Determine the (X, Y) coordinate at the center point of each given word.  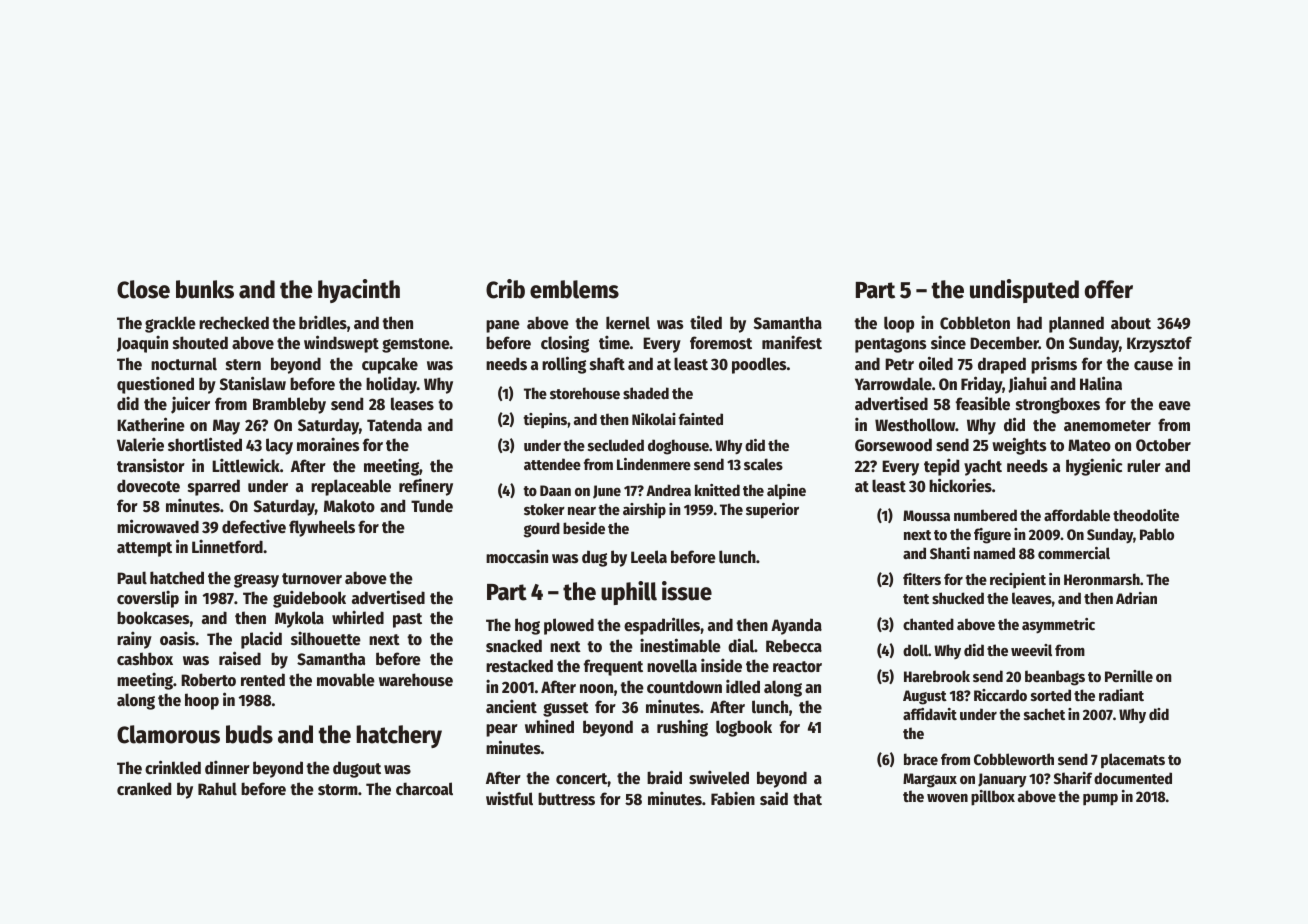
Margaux (930, 780)
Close (143, 289)
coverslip (148, 599)
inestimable (680, 645)
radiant (1121, 695)
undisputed (1024, 291)
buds (249, 734)
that (807, 798)
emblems (574, 289)
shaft (607, 364)
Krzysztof (1159, 344)
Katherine (151, 424)
